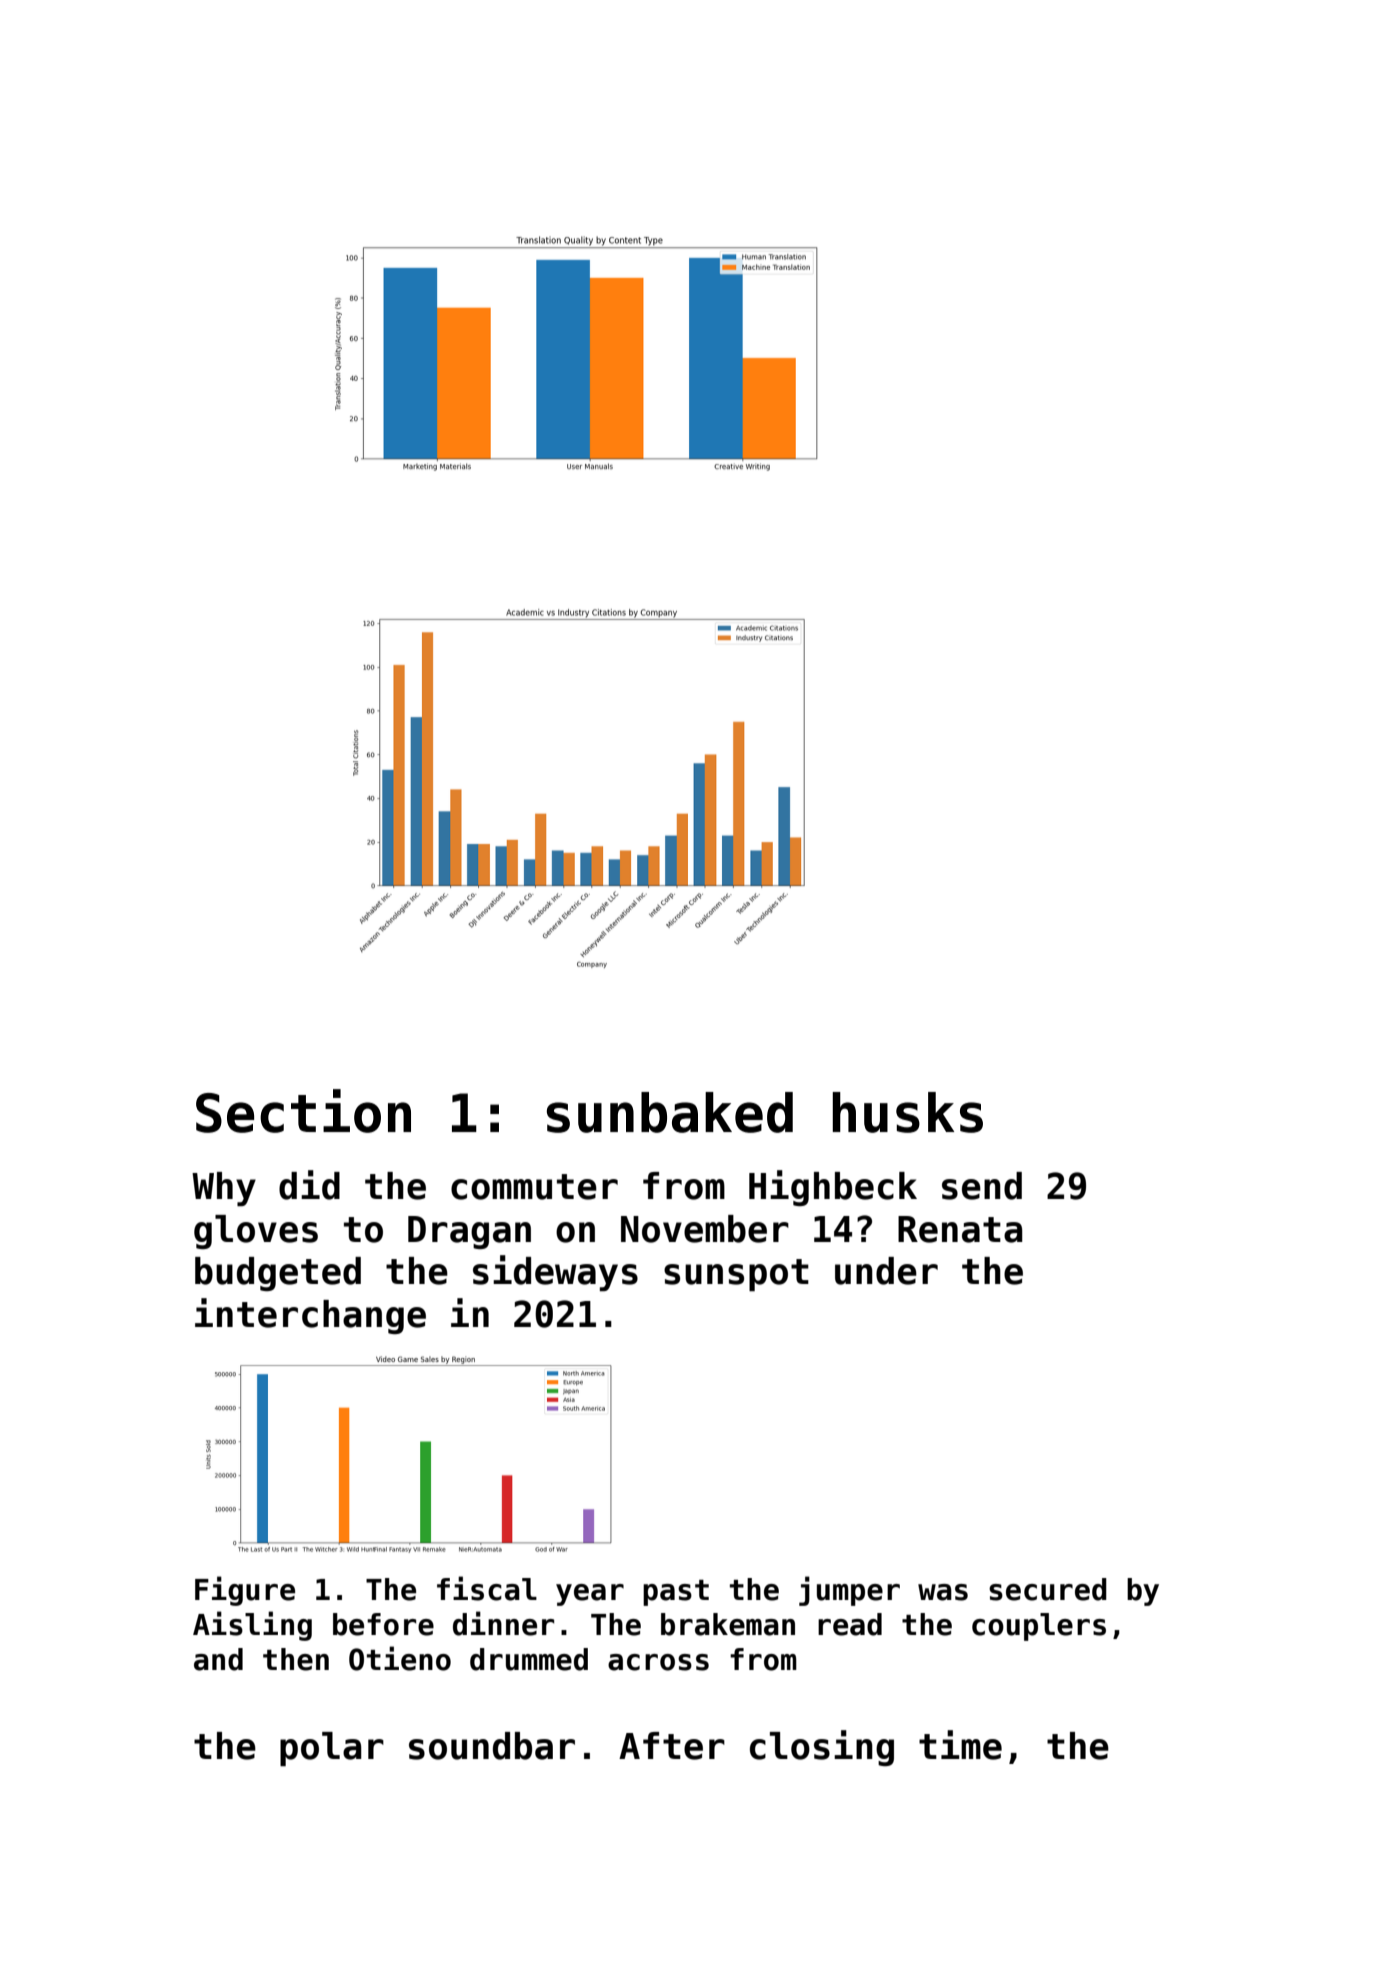 Image resolution: width=1386 pixels, height=1969 pixels. What do you see at coordinates (555, 1273) in the document?
I see `sideways` at bounding box center [555, 1273].
